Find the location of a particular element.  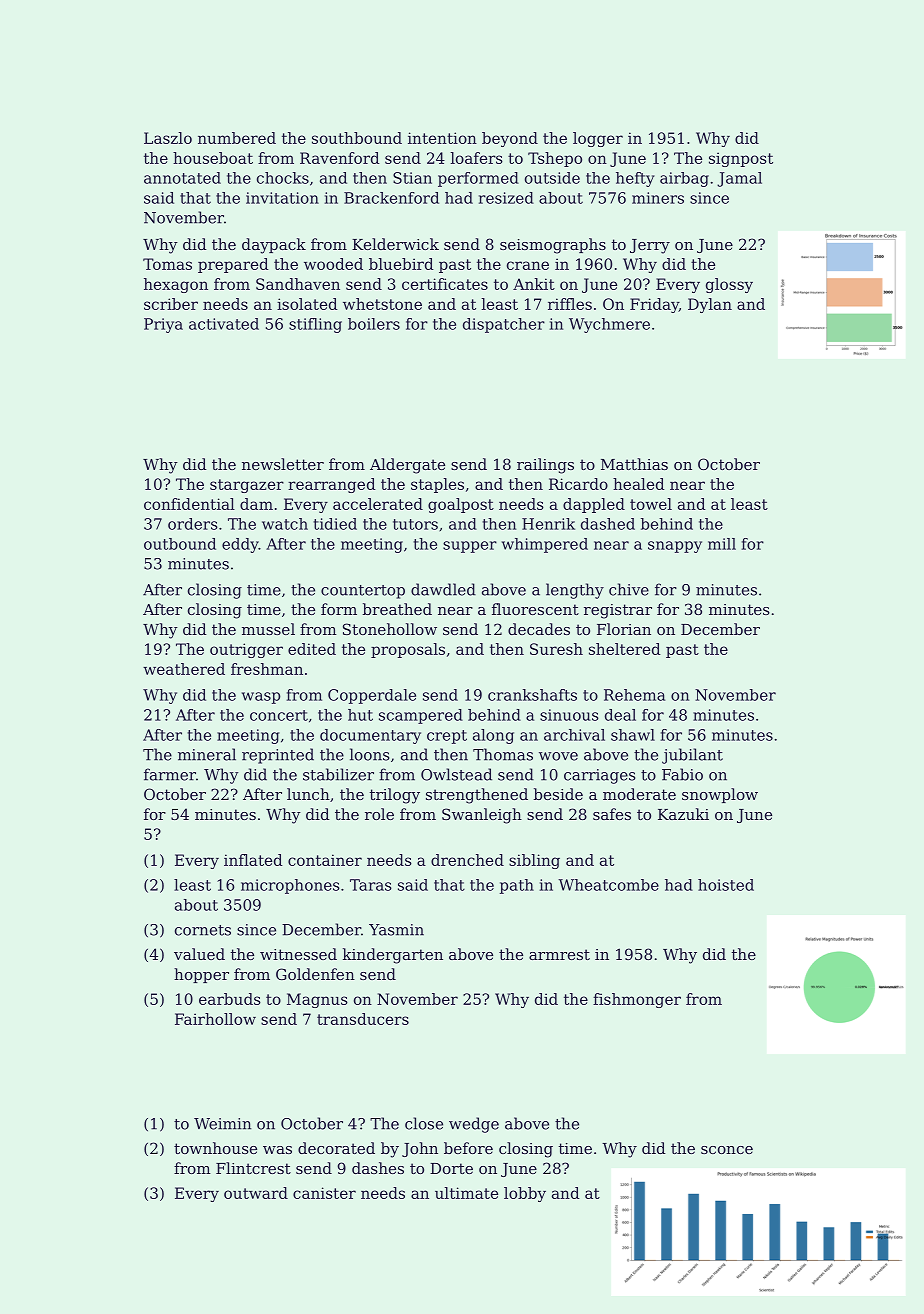

staples is located at coordinates (437, 485).
